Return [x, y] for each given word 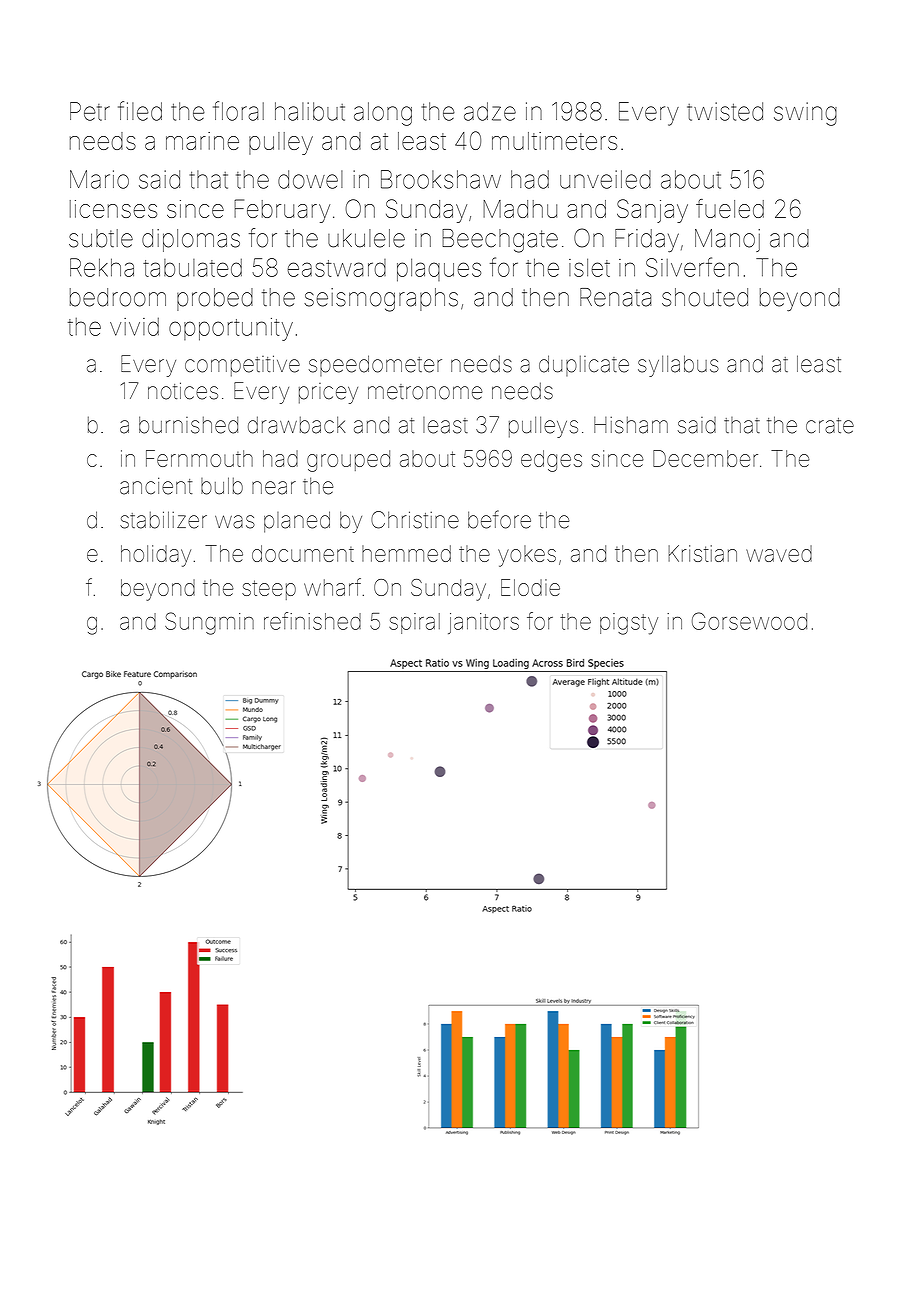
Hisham [631, 425]
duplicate [584, 365]
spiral [414, 623]
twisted [725, 111]
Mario [99, 179]
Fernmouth [199, 458]
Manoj [727, 240]
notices [183, 391]
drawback [296, 425]
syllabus [678, 366]
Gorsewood [749, 621]
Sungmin [209, 623]
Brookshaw [441, 179]
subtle [101, 238]
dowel [310, 179]
